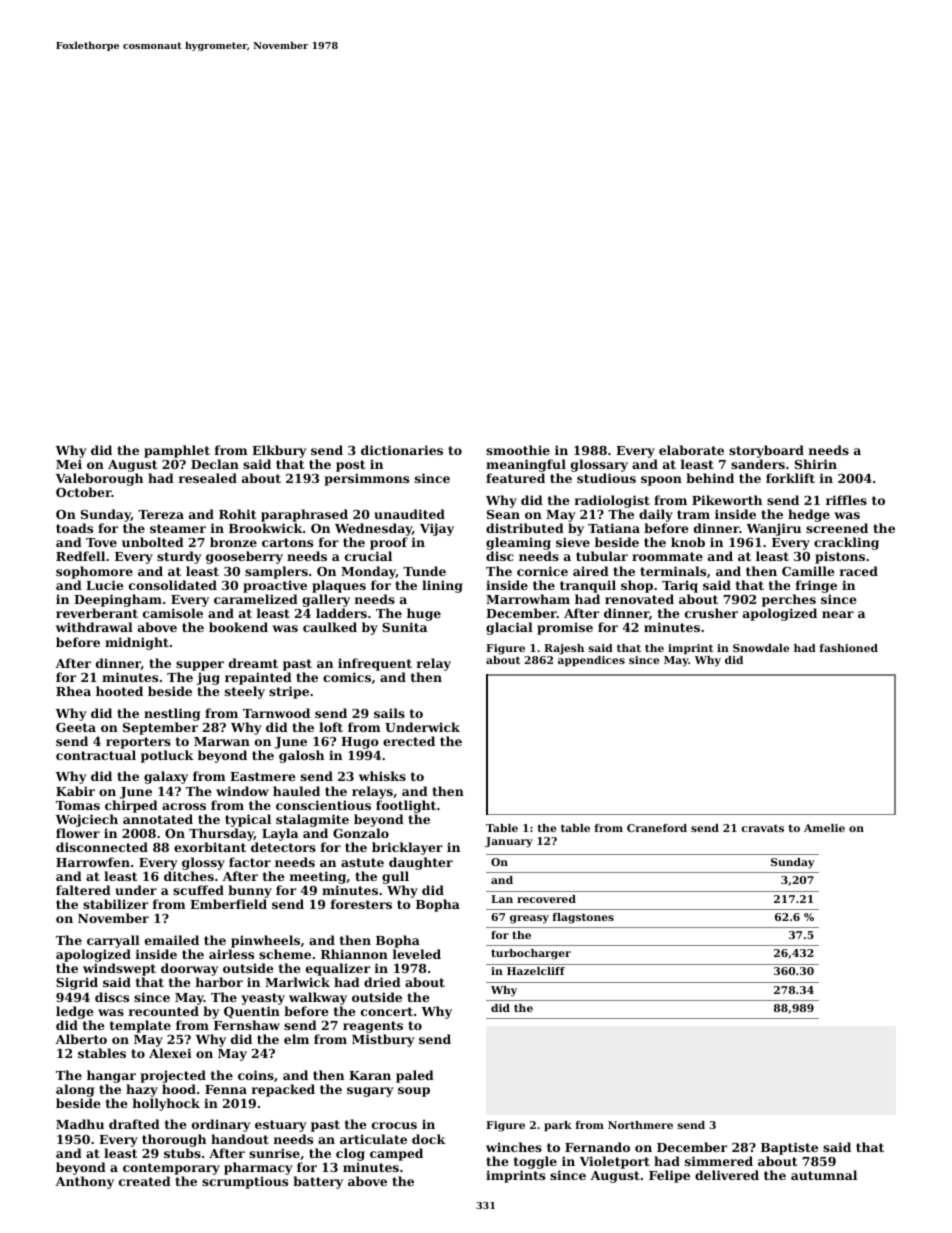  I want to click on pinwheels, so click(265, 941).
